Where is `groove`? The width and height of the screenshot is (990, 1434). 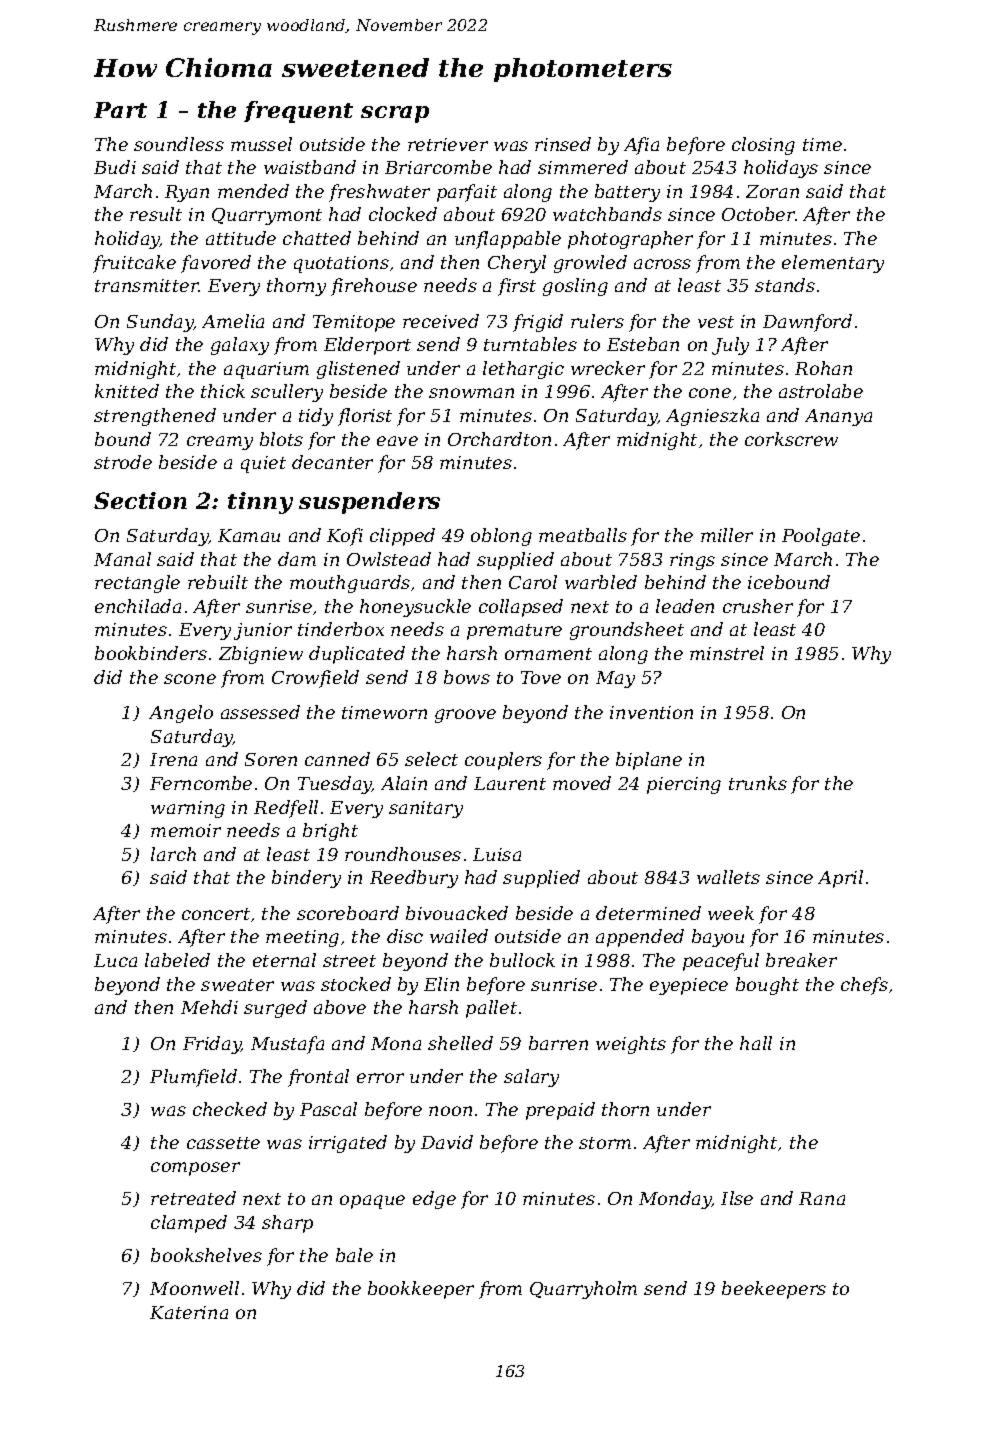 groove is located at coordinates (465, 716).
